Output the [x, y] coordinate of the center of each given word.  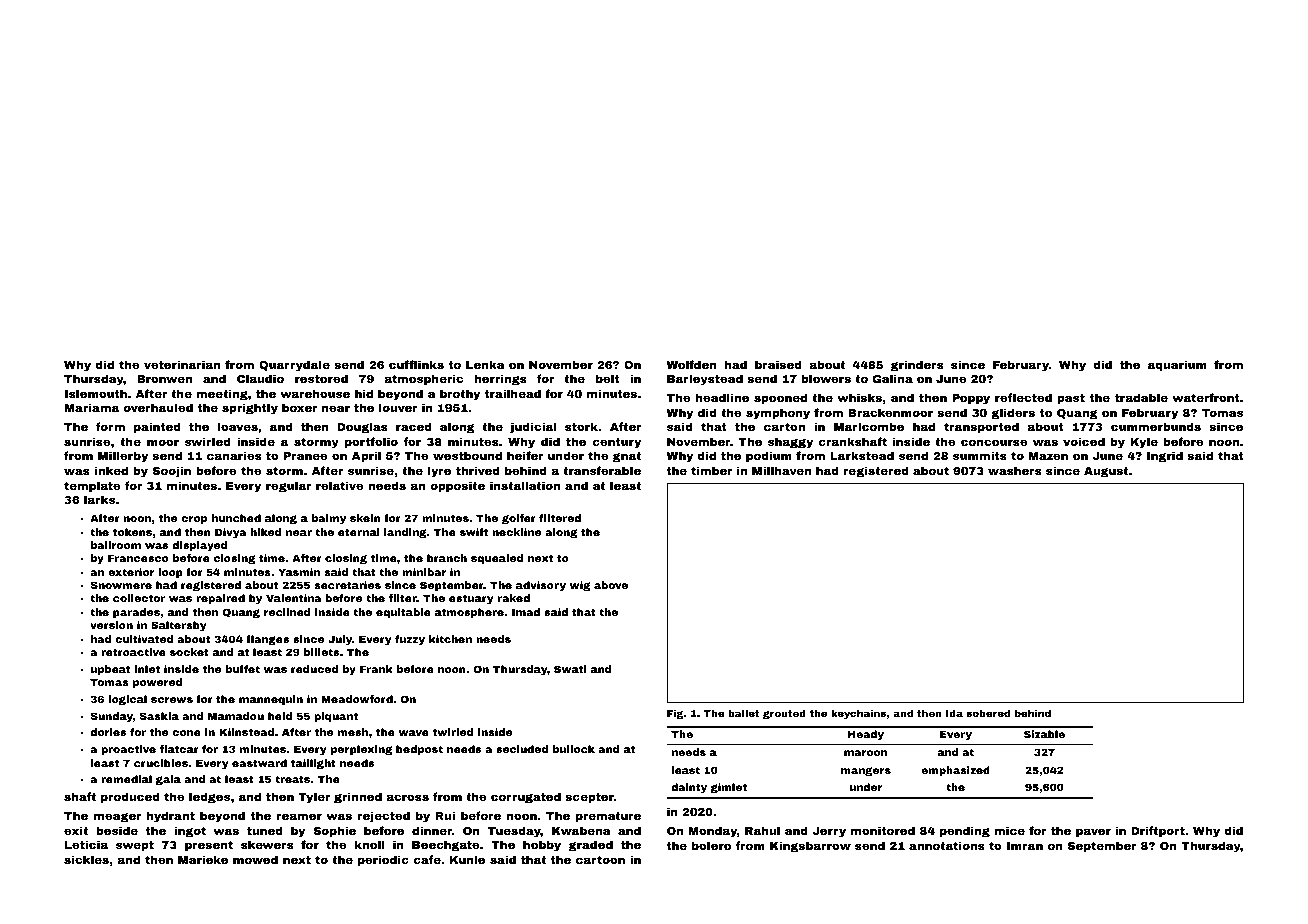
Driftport [1158, 832]
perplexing [361, 750]
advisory [541, 586]
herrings [500, 380]
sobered [988, 713]
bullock [574, 749]
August [1106, 472]
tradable [1141, 397]
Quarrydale [294, 366]
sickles [86, 859]
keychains [858, 714]
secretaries [347, 585]
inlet [147, 669]
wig [580, 586]
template [92, 487]
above [611, 585]
